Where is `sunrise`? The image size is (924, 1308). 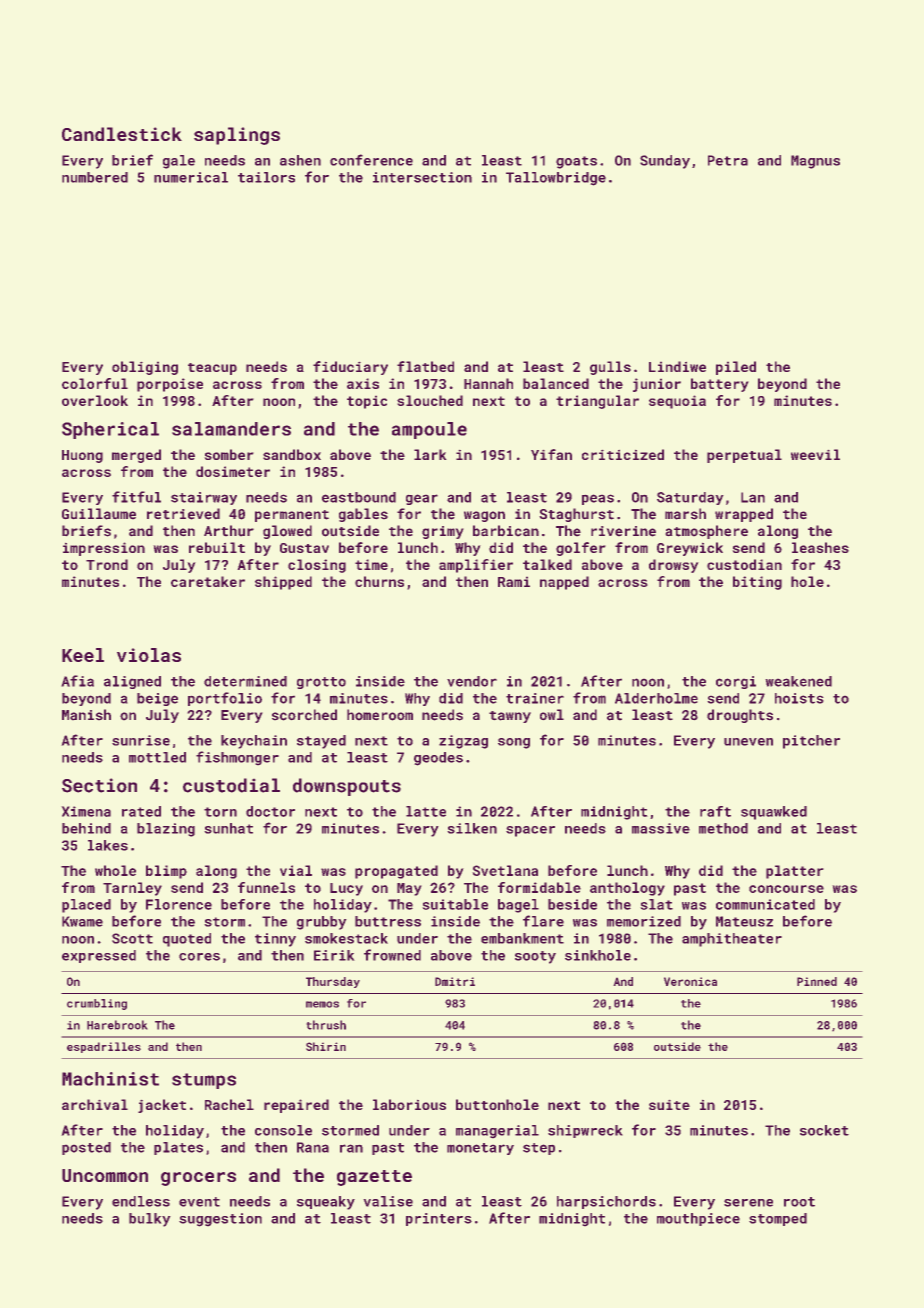 sunrise is located at coordinates (141, 740).
